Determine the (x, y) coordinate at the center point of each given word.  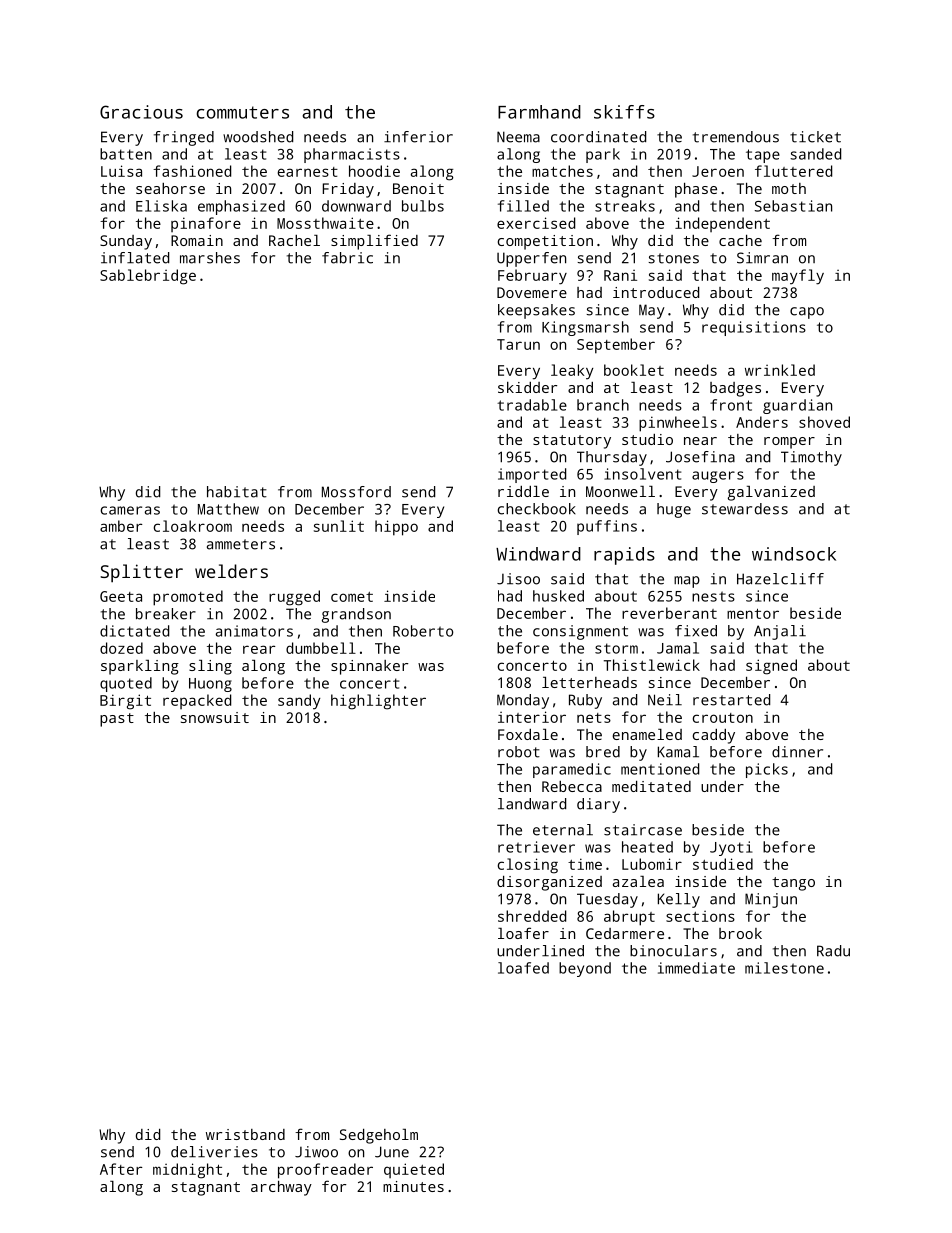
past (117, 720)
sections (700, 916)
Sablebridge (148, 277)
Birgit (125, 702)
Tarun (518, 344)
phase (696, 190)
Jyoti (731, 848)
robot (519, 752)
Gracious (141, 112)
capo (807, 313)
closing (528, 866)
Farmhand (539, 112)
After (121, 1169)
